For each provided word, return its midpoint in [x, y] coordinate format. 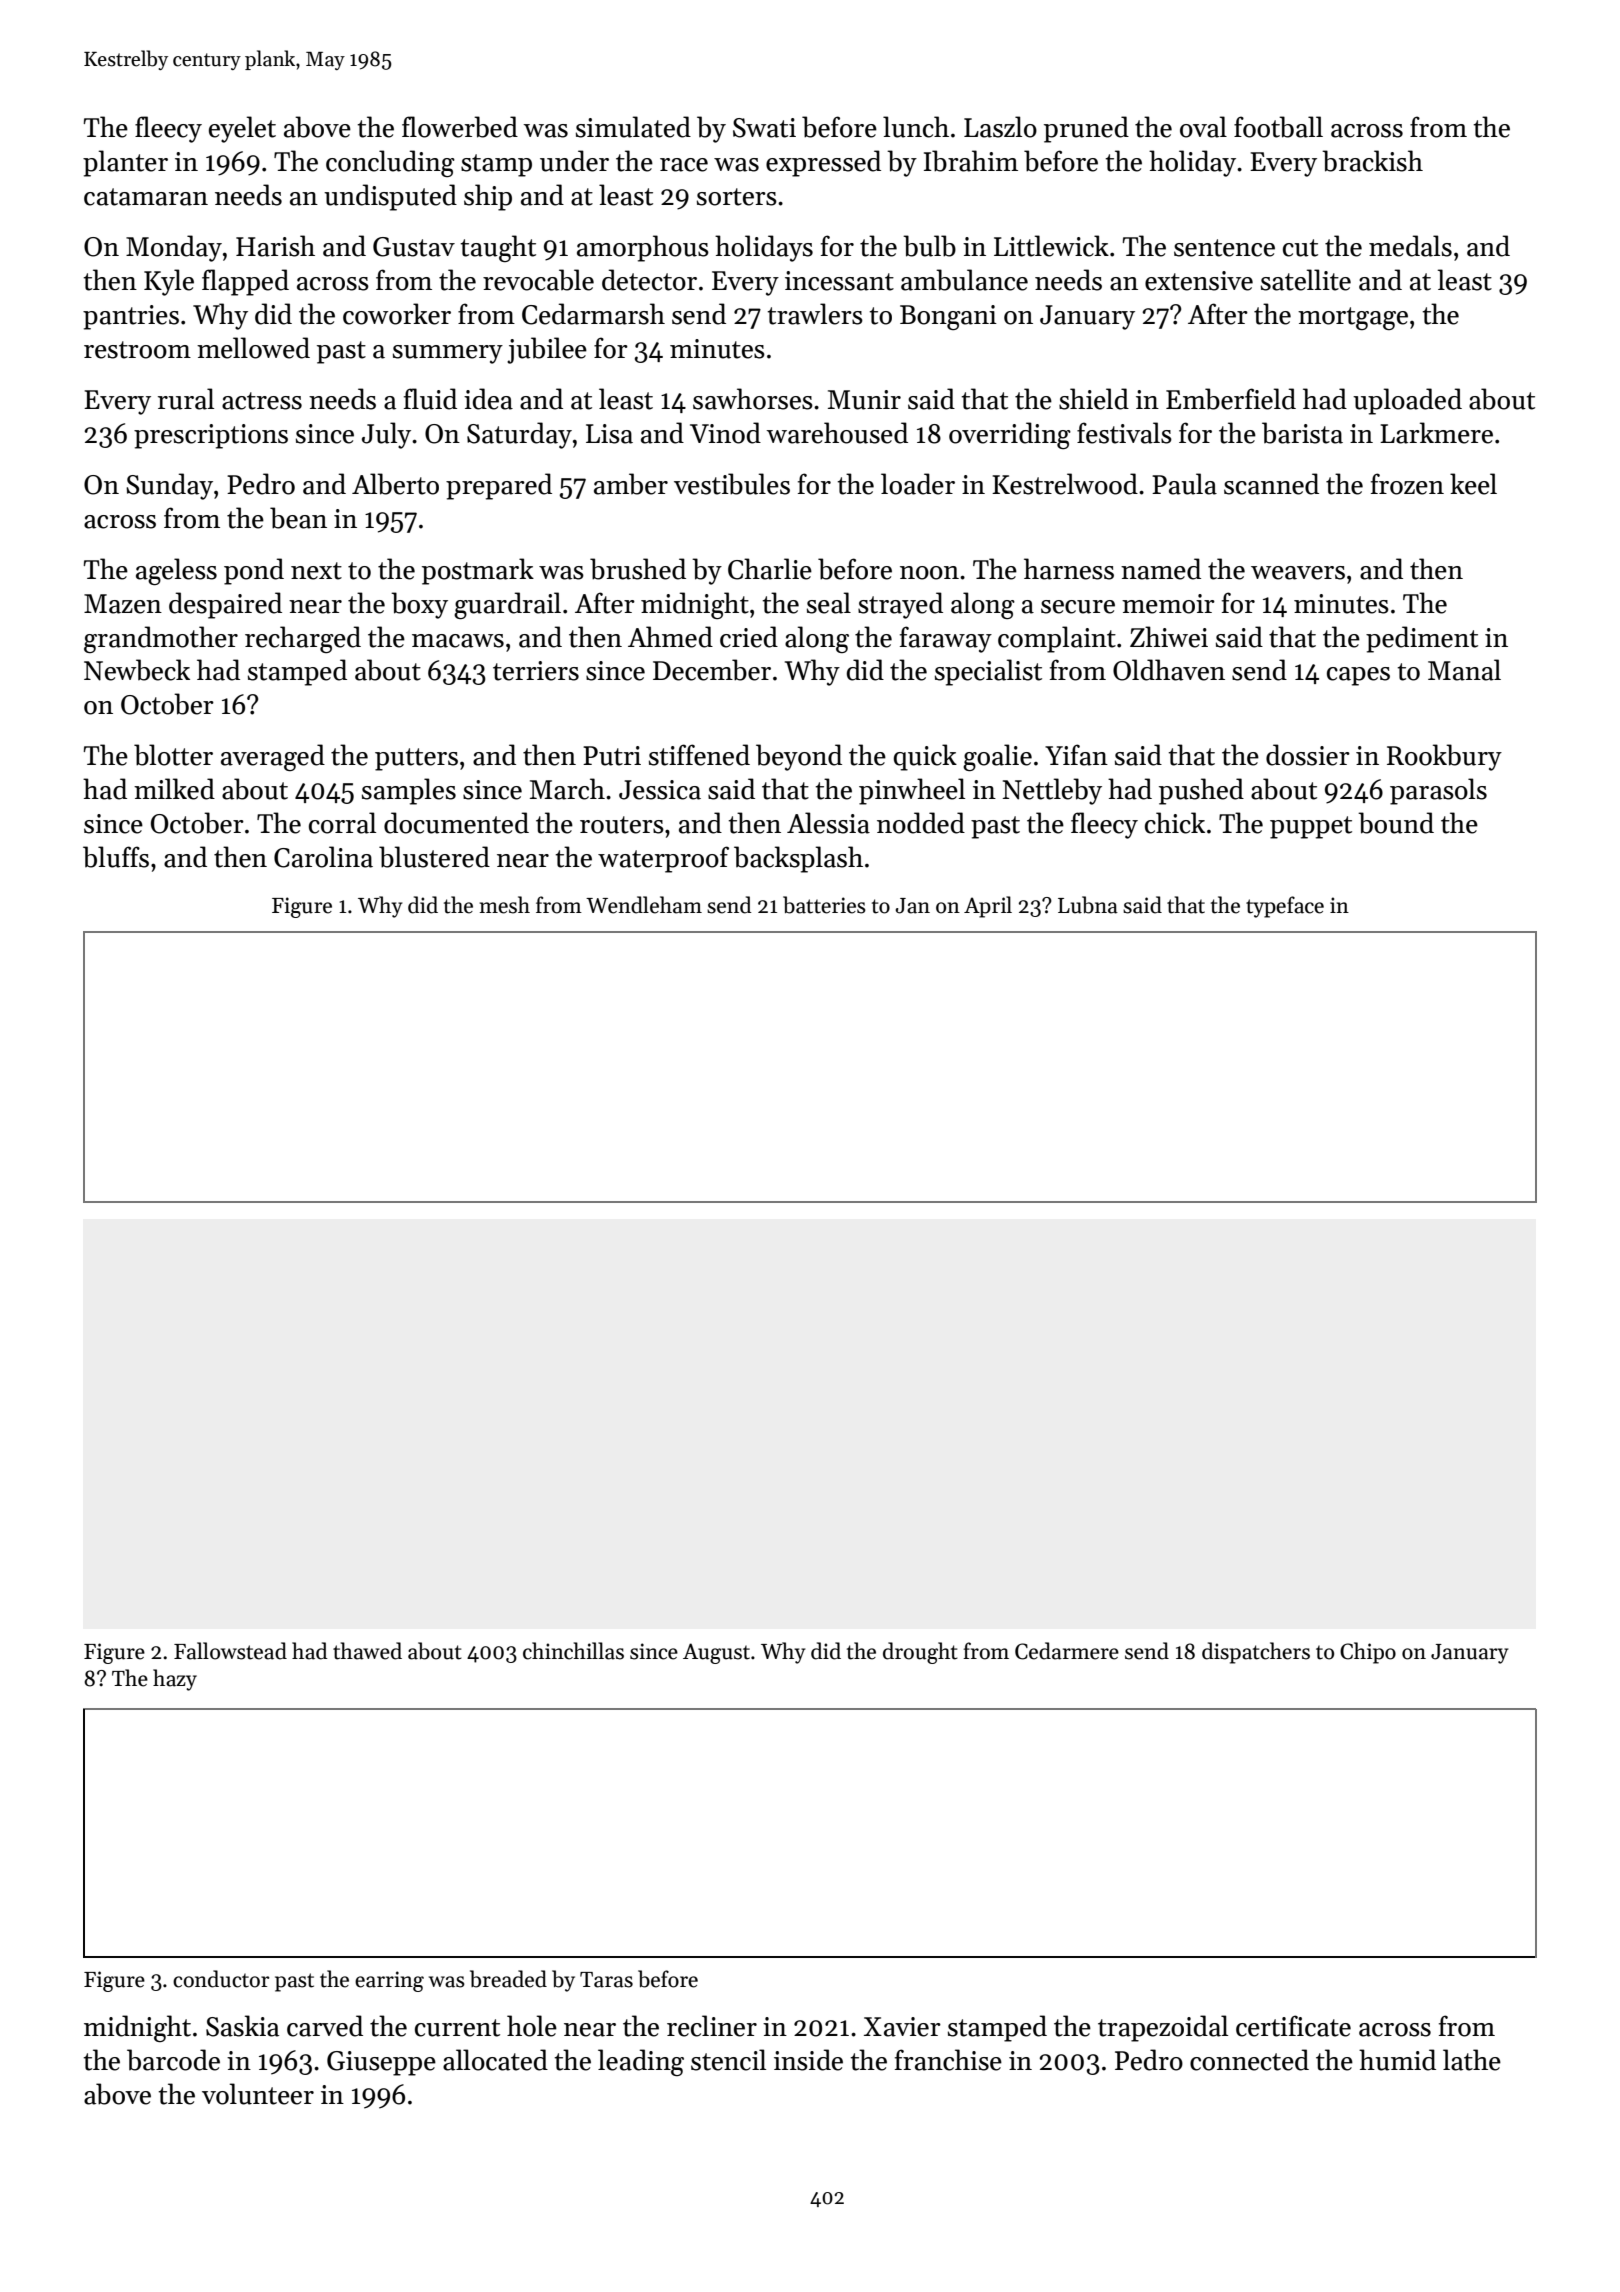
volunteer [258, 2094]
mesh [505, 905]
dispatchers [1256, 1653]
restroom [137, 350]
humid [1397, 2060]
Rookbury [1444, 757]
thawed [367, 1651]
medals [1410, 246]
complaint [1057, 639]
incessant [839, 281]
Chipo [1368, 1653]
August [716, 1653]
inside [808, 2060]
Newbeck [137, 670]
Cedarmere [1067, 1651]
